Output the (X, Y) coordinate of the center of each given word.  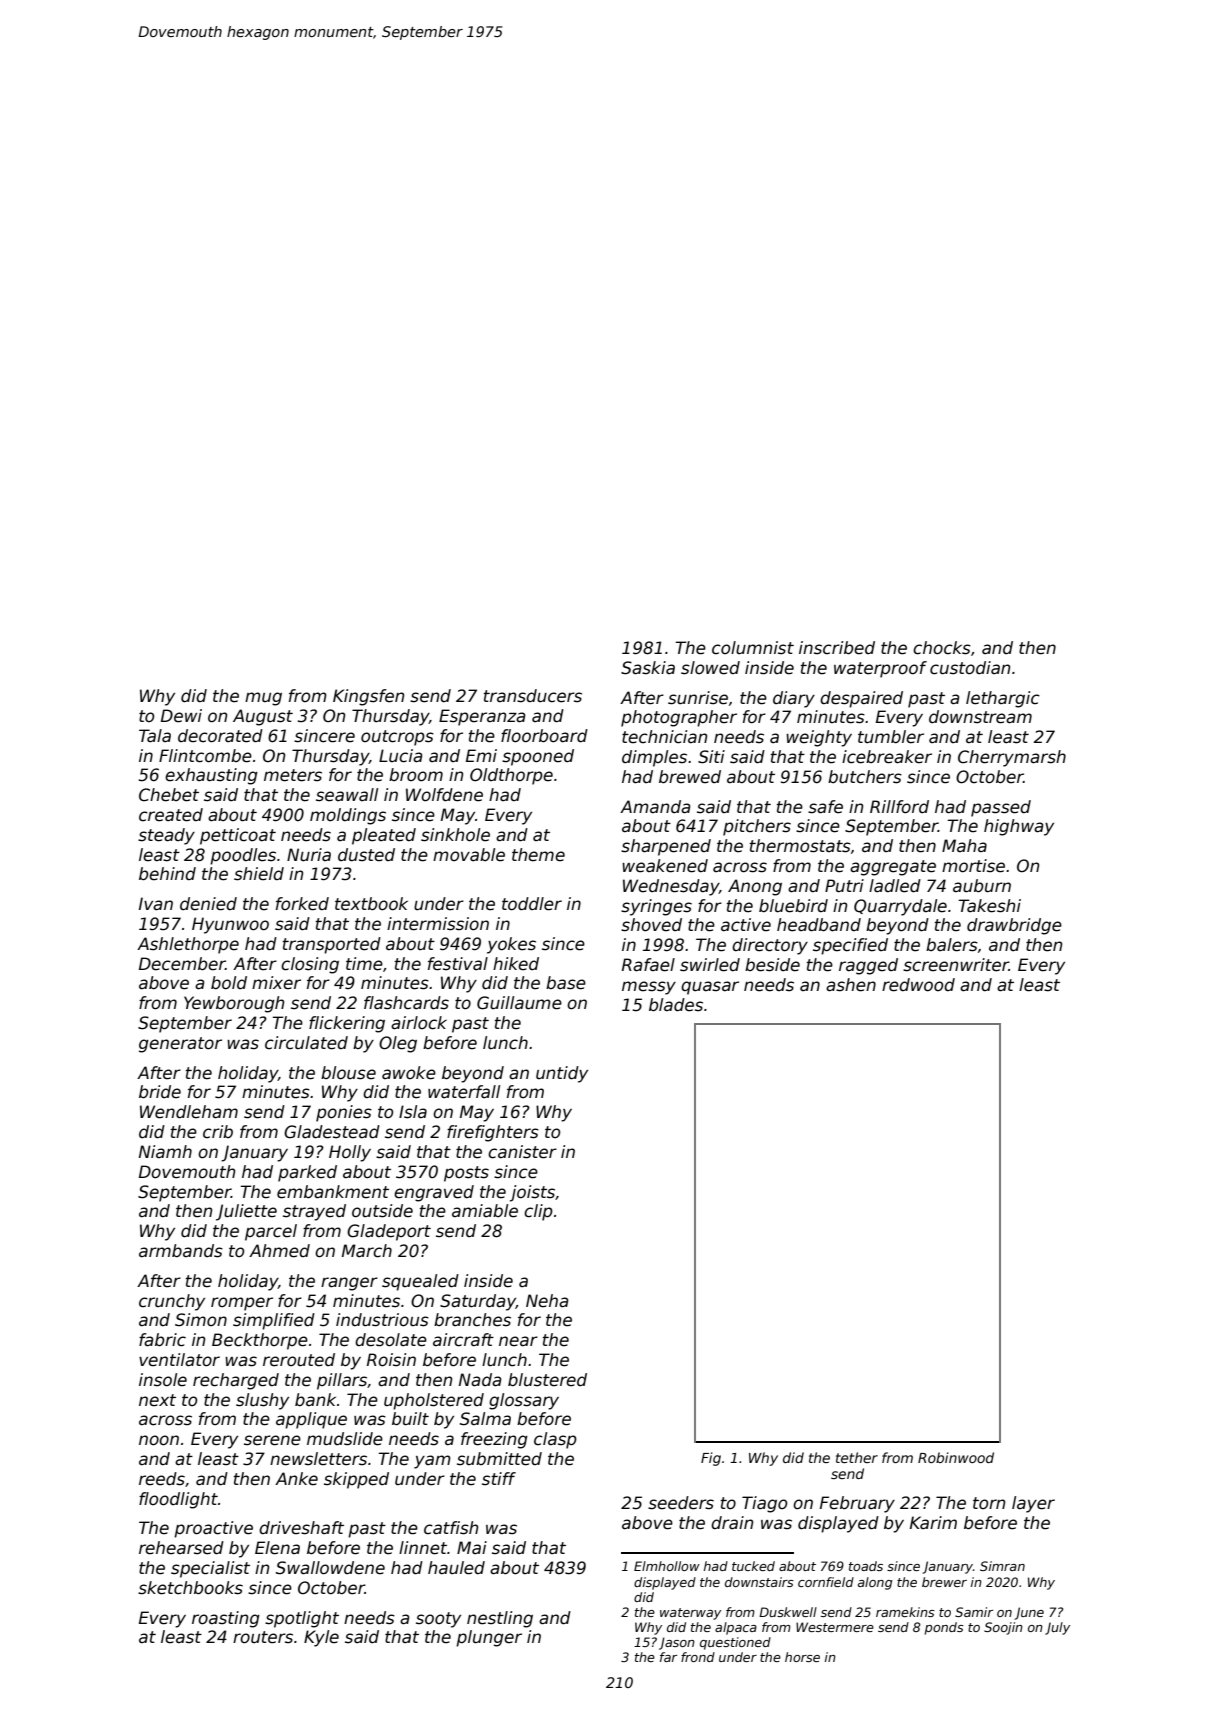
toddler (532, 904)
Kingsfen (368, 697)
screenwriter (956, 965)
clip (538, 1212)
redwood (918, 985)
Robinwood (956, 1457)
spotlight (302, 1619)
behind (167, 874)
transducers (533, 696)
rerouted (299, 1360)
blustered (547, 1380)
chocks (942, 648)
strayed (314, 1212)
